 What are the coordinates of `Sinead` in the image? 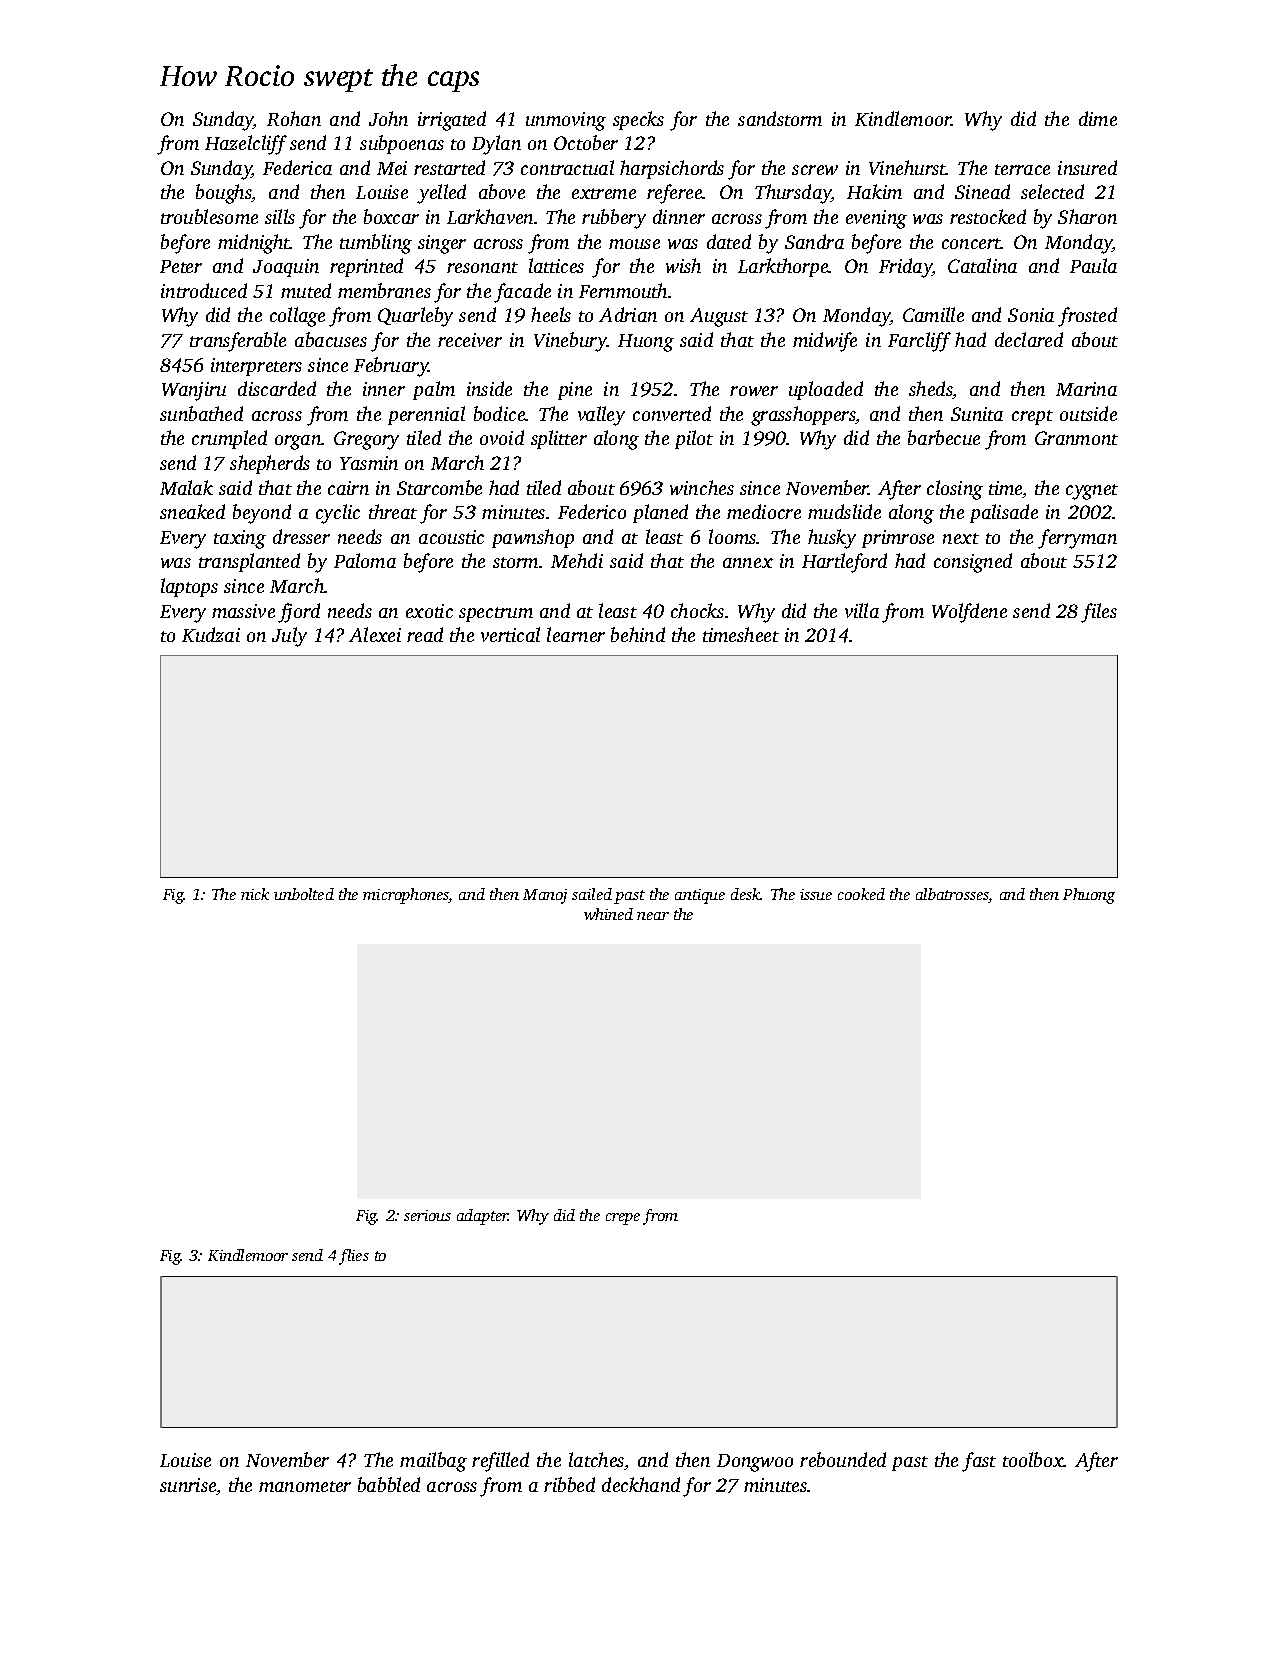 It's located at (982, 191).
